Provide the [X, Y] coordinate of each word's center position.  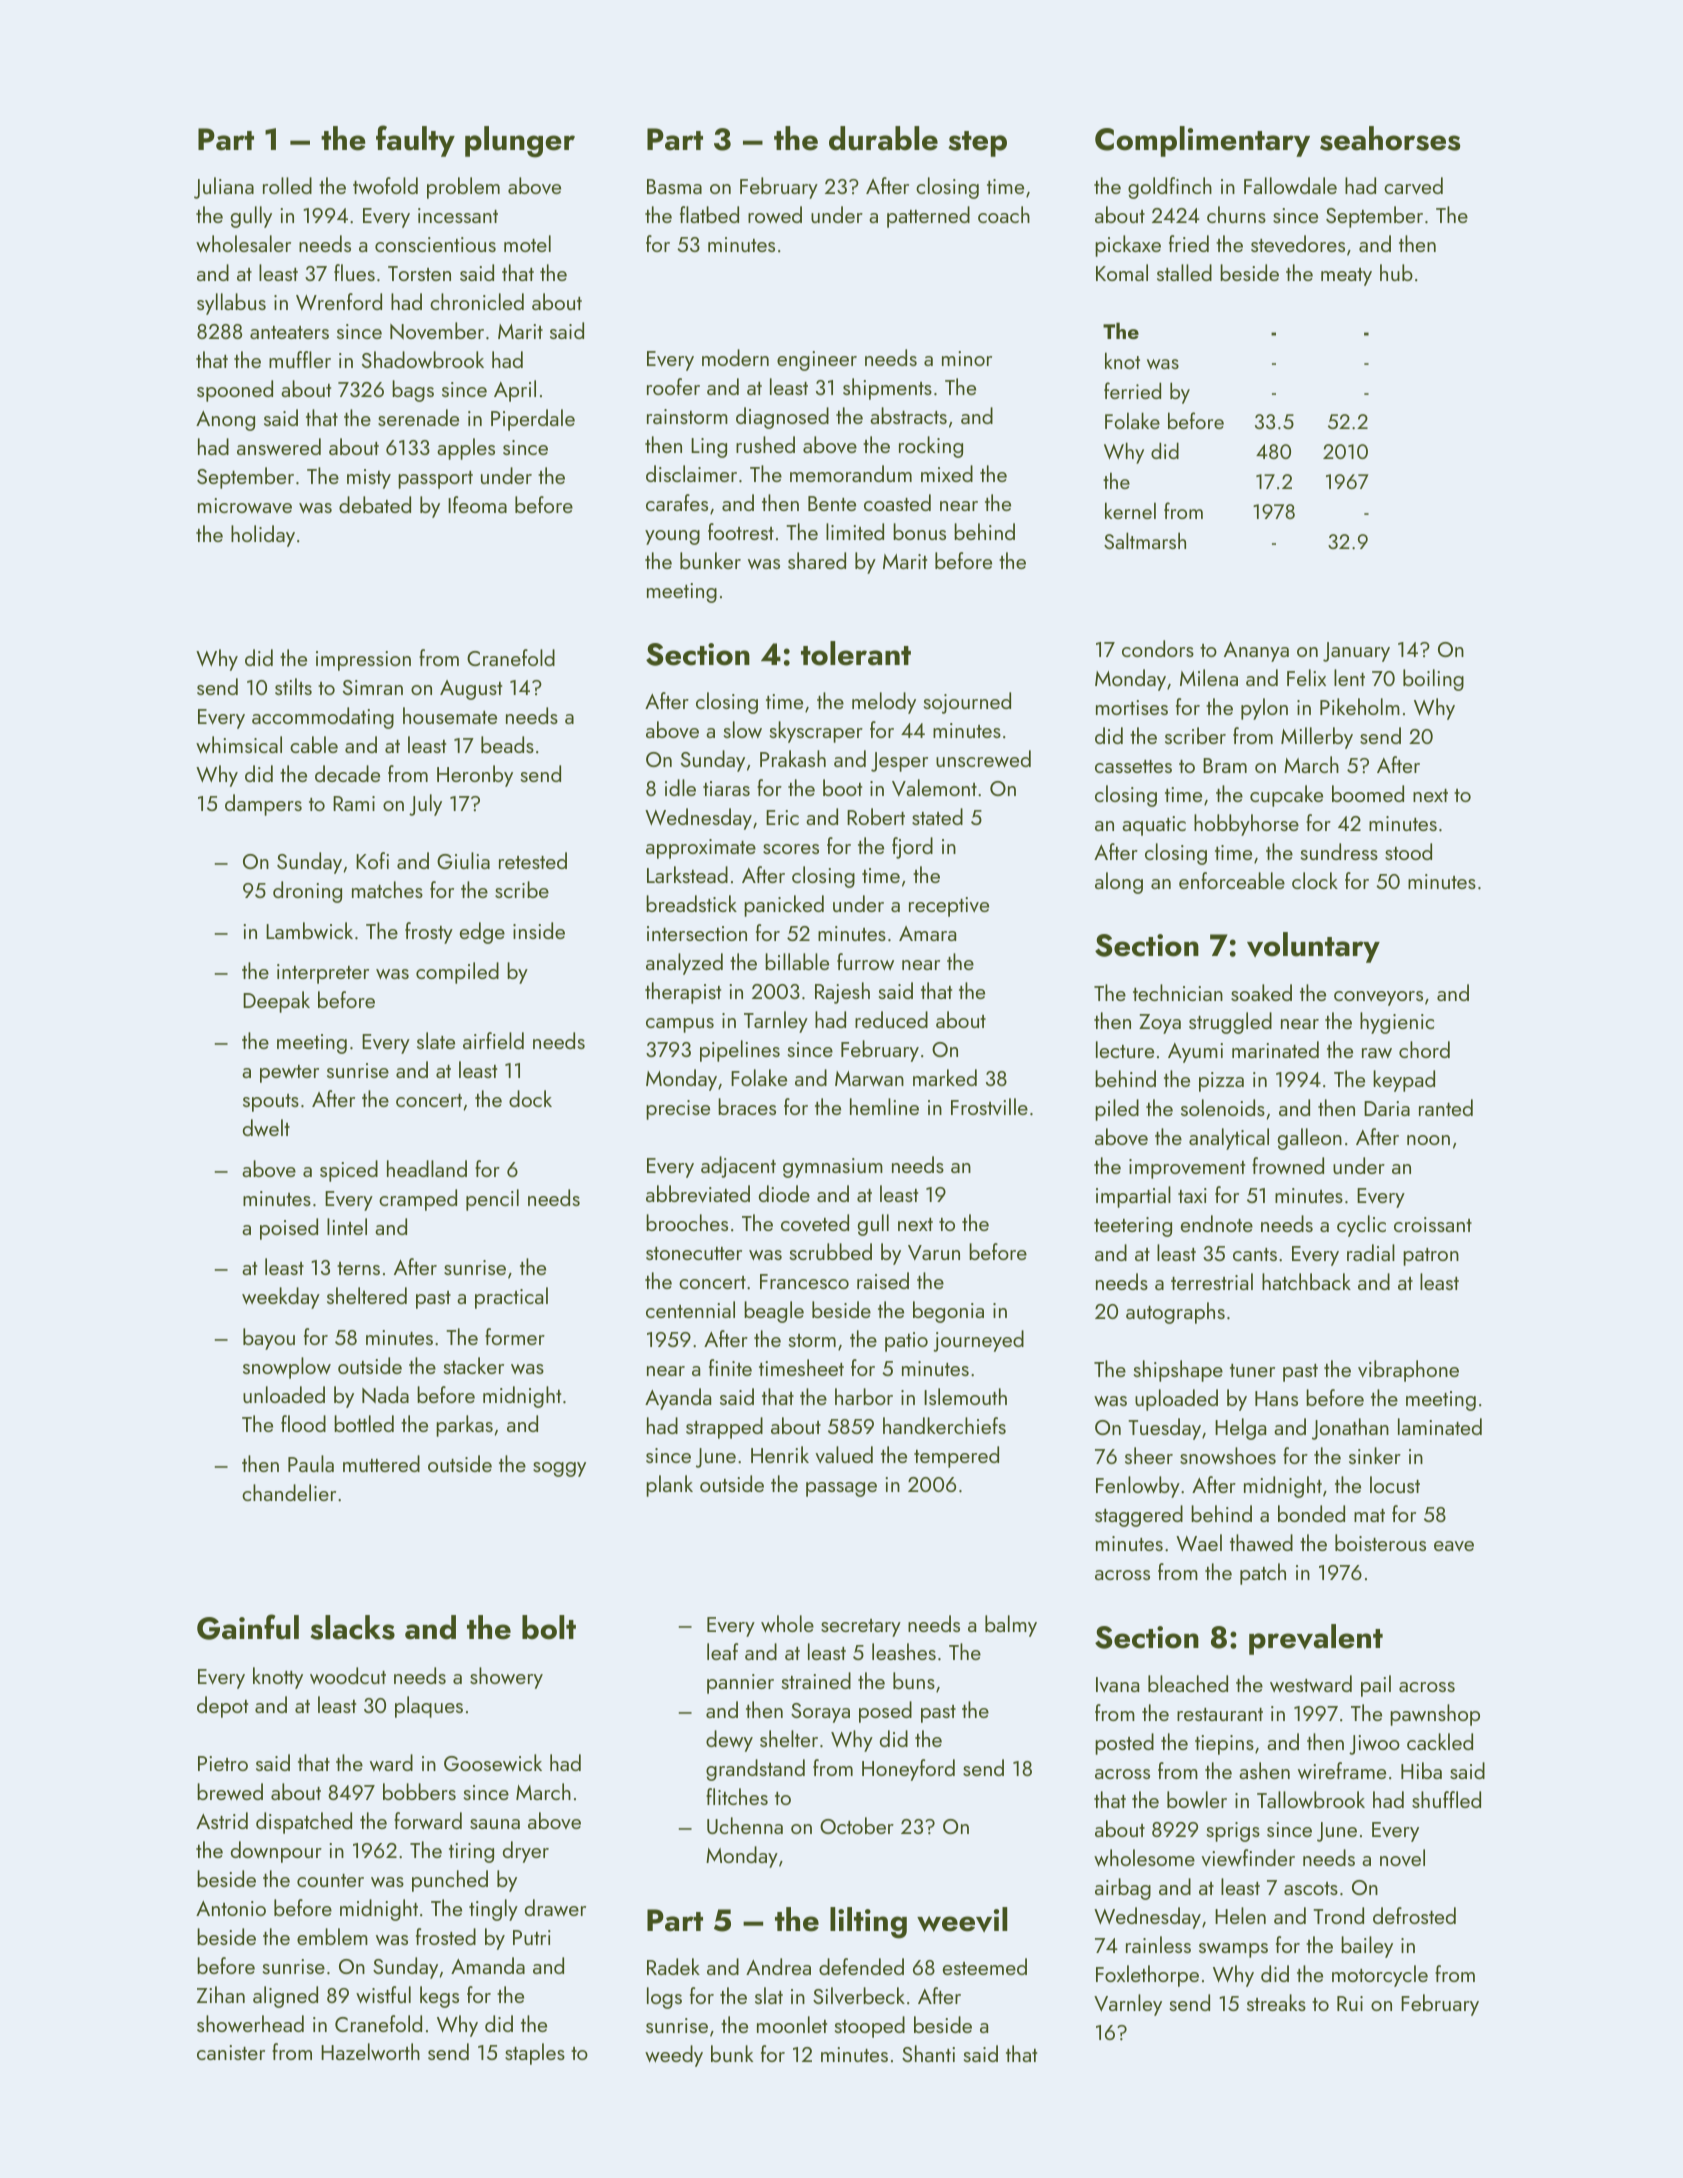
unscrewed [983, 758]
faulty [415, 141]
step [977, 144]
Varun [934, 1252]
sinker [1375, 1455]
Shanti [928, 2053]
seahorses [1390, 138]
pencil [492, 1200]
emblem [332, 1936]
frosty [429, 933]
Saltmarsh [1145, 540]
